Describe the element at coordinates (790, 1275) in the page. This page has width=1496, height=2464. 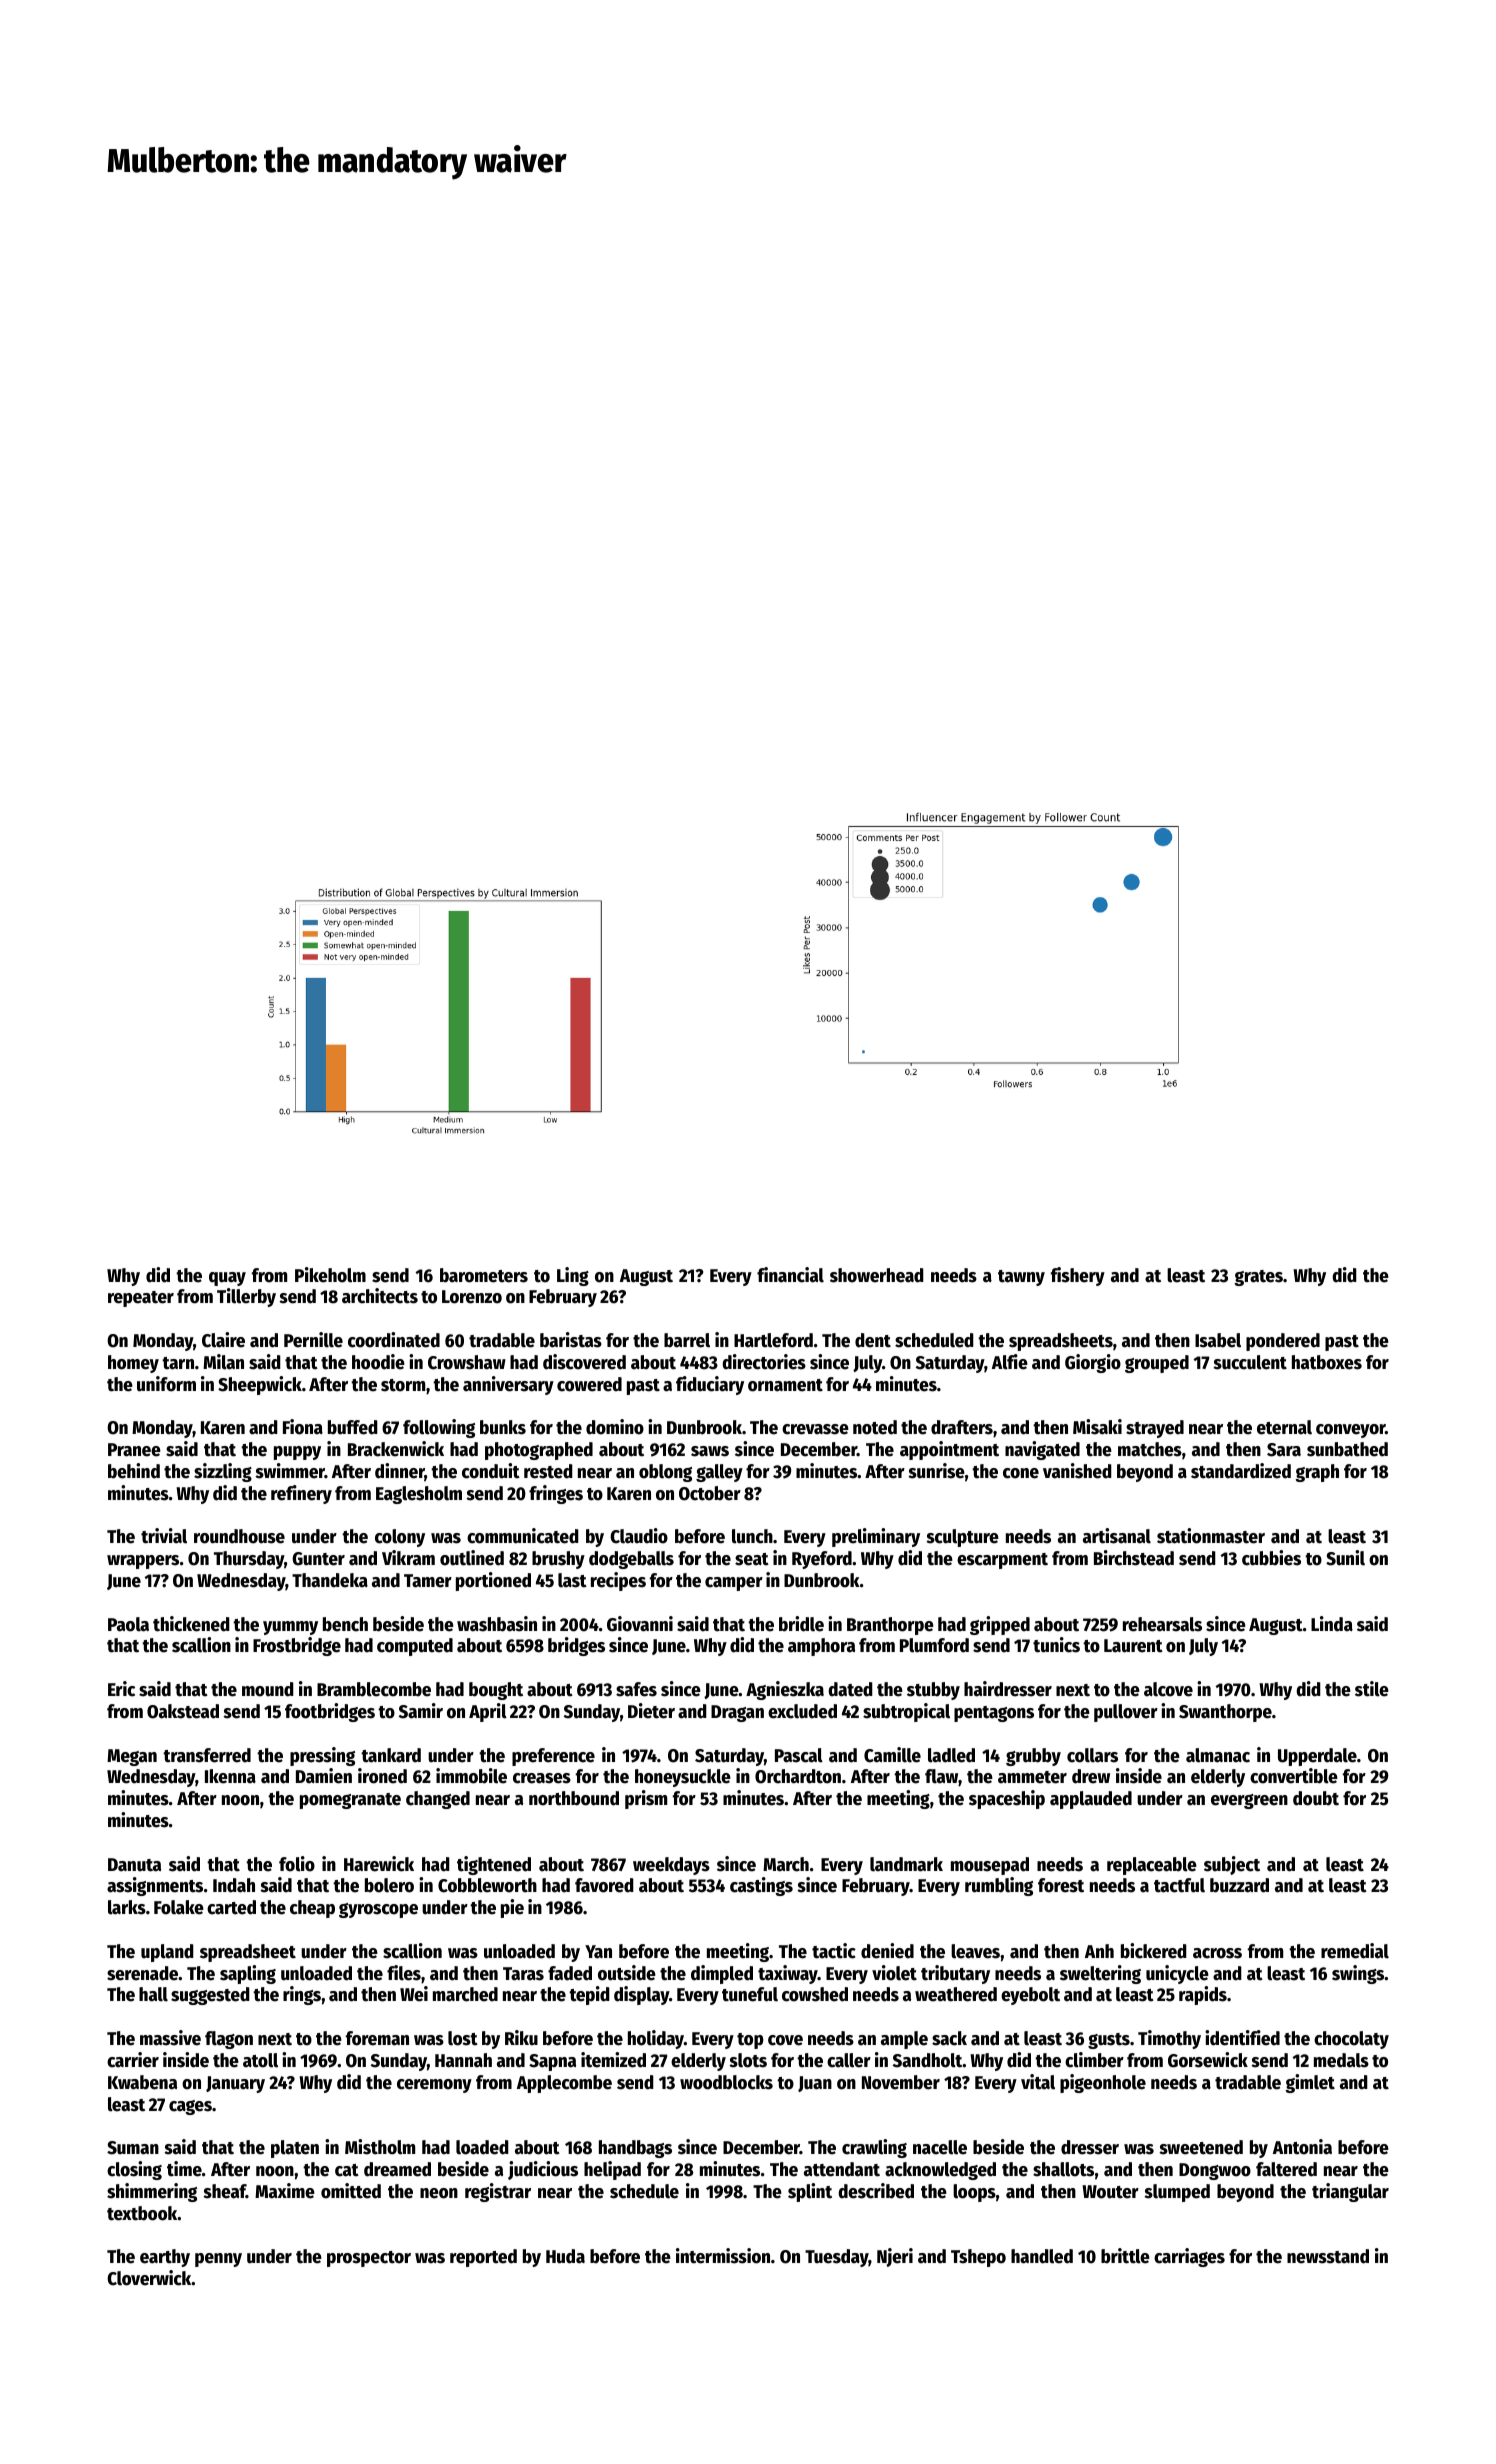
I see `financial` at that location.
